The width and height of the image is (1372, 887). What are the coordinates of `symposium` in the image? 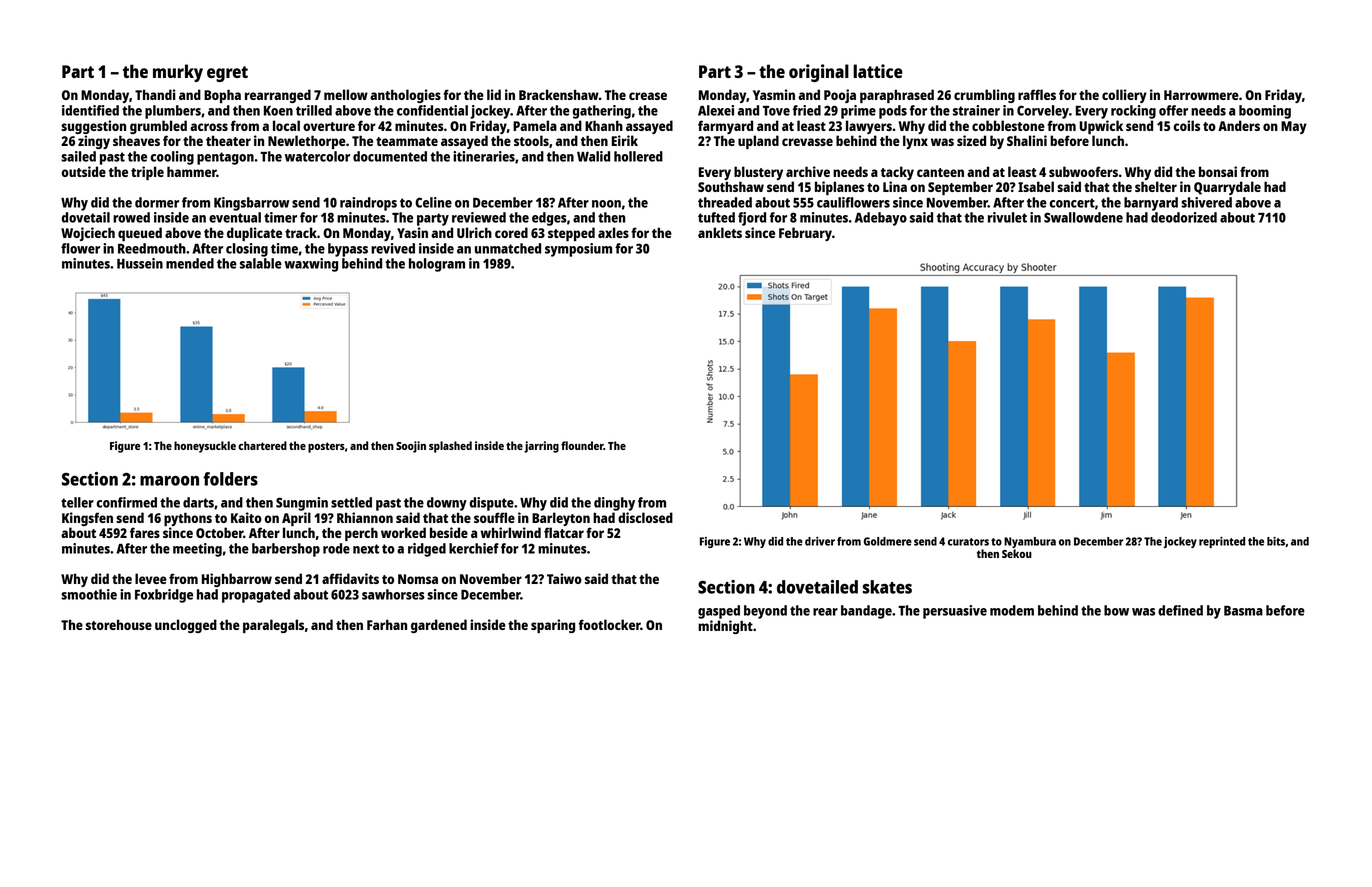 It's located at (578, 250).
